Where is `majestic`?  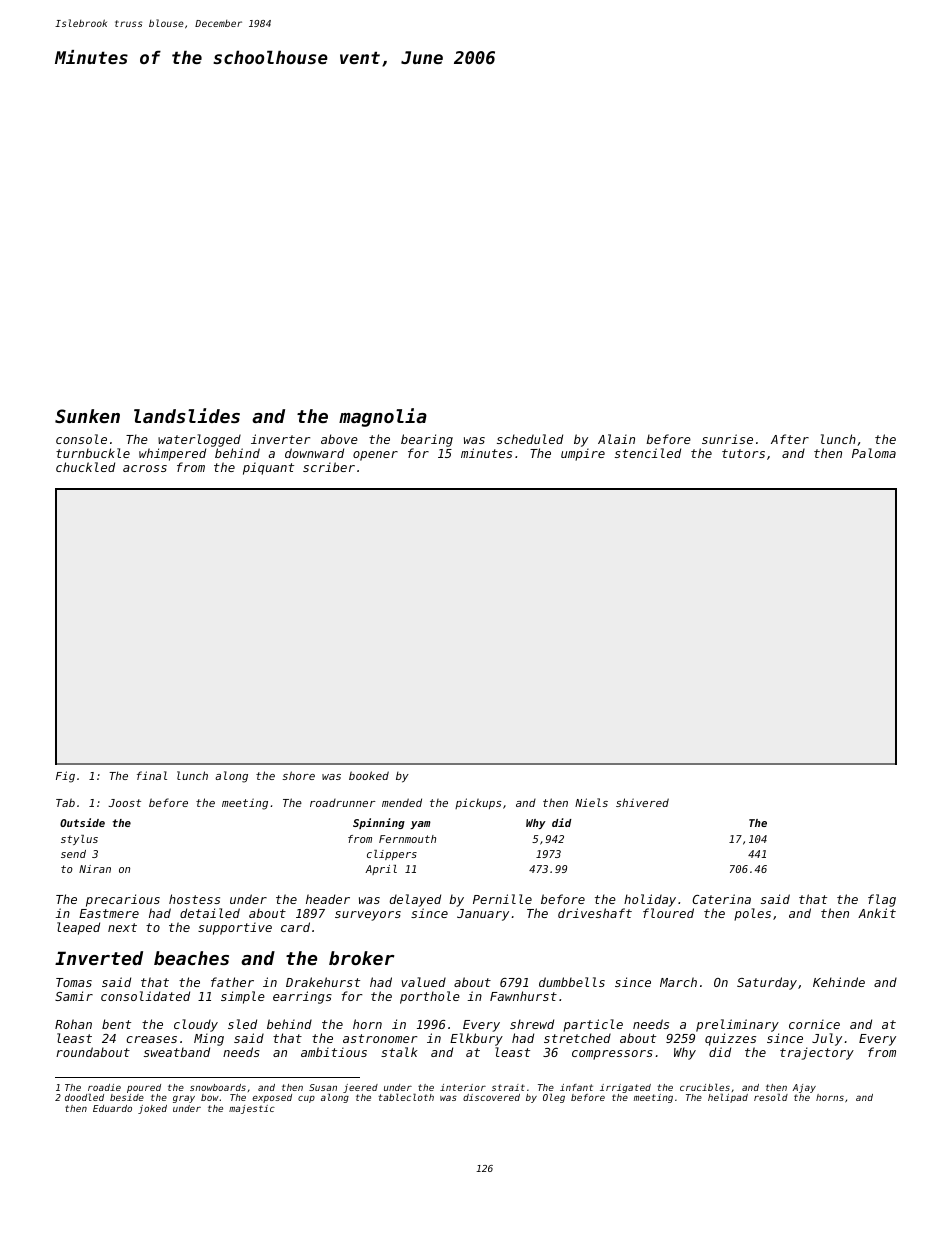 majestic is located at coordinates (252, 1109).
